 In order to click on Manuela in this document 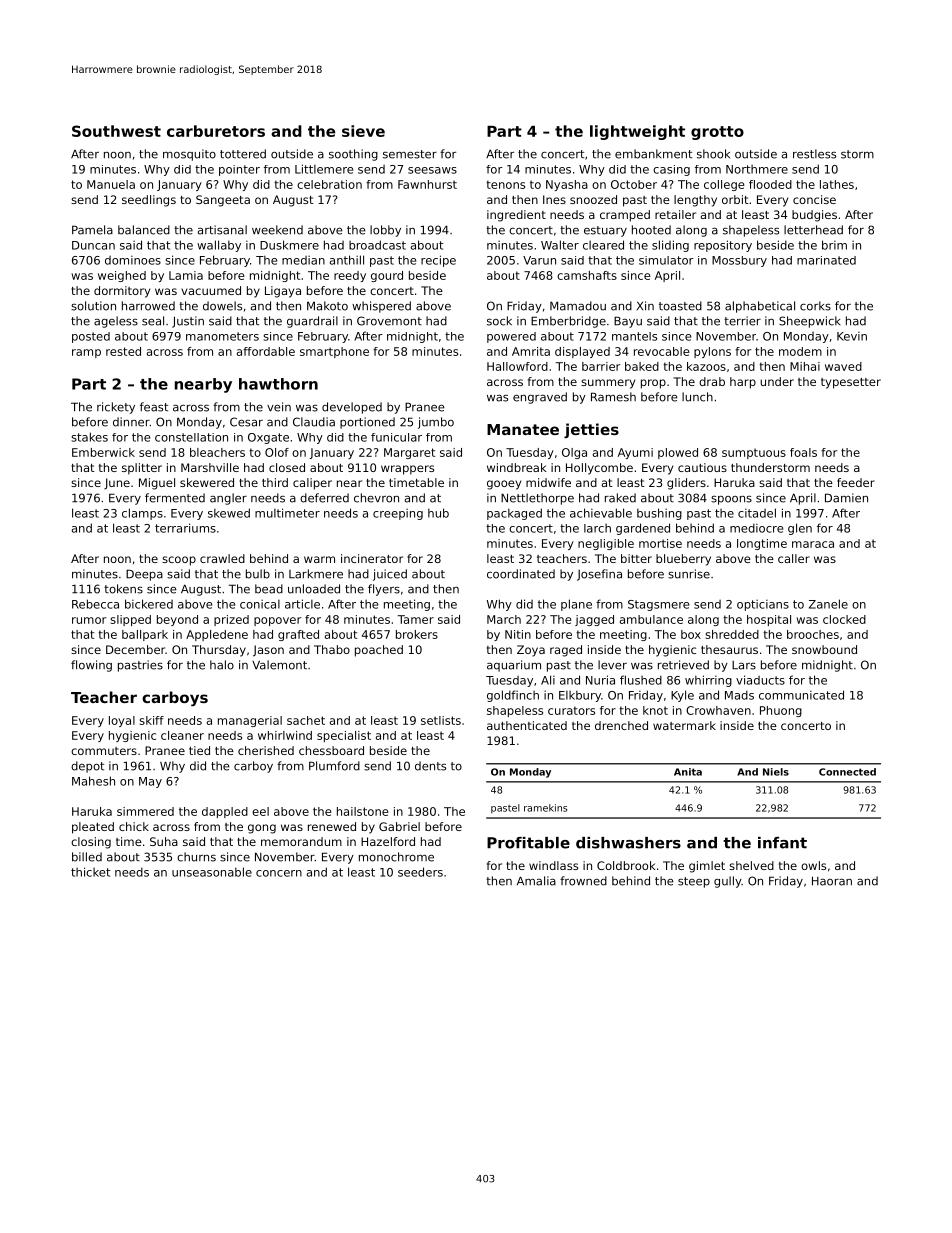, I will do `click(111, 184)`.
